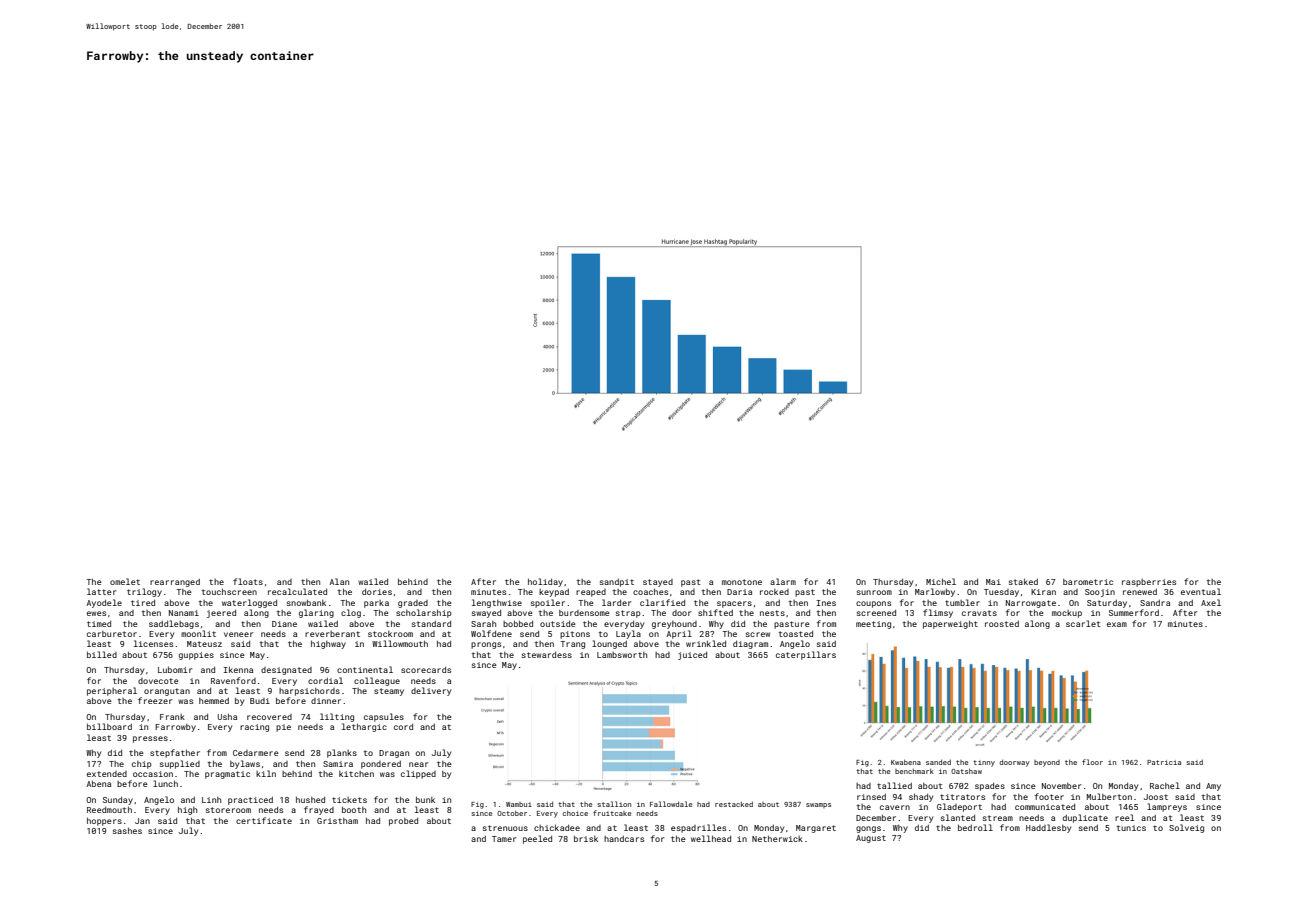  Describe the element at coordinates (309, 692) in the screenshot. I see `harpsichords` at that location.
